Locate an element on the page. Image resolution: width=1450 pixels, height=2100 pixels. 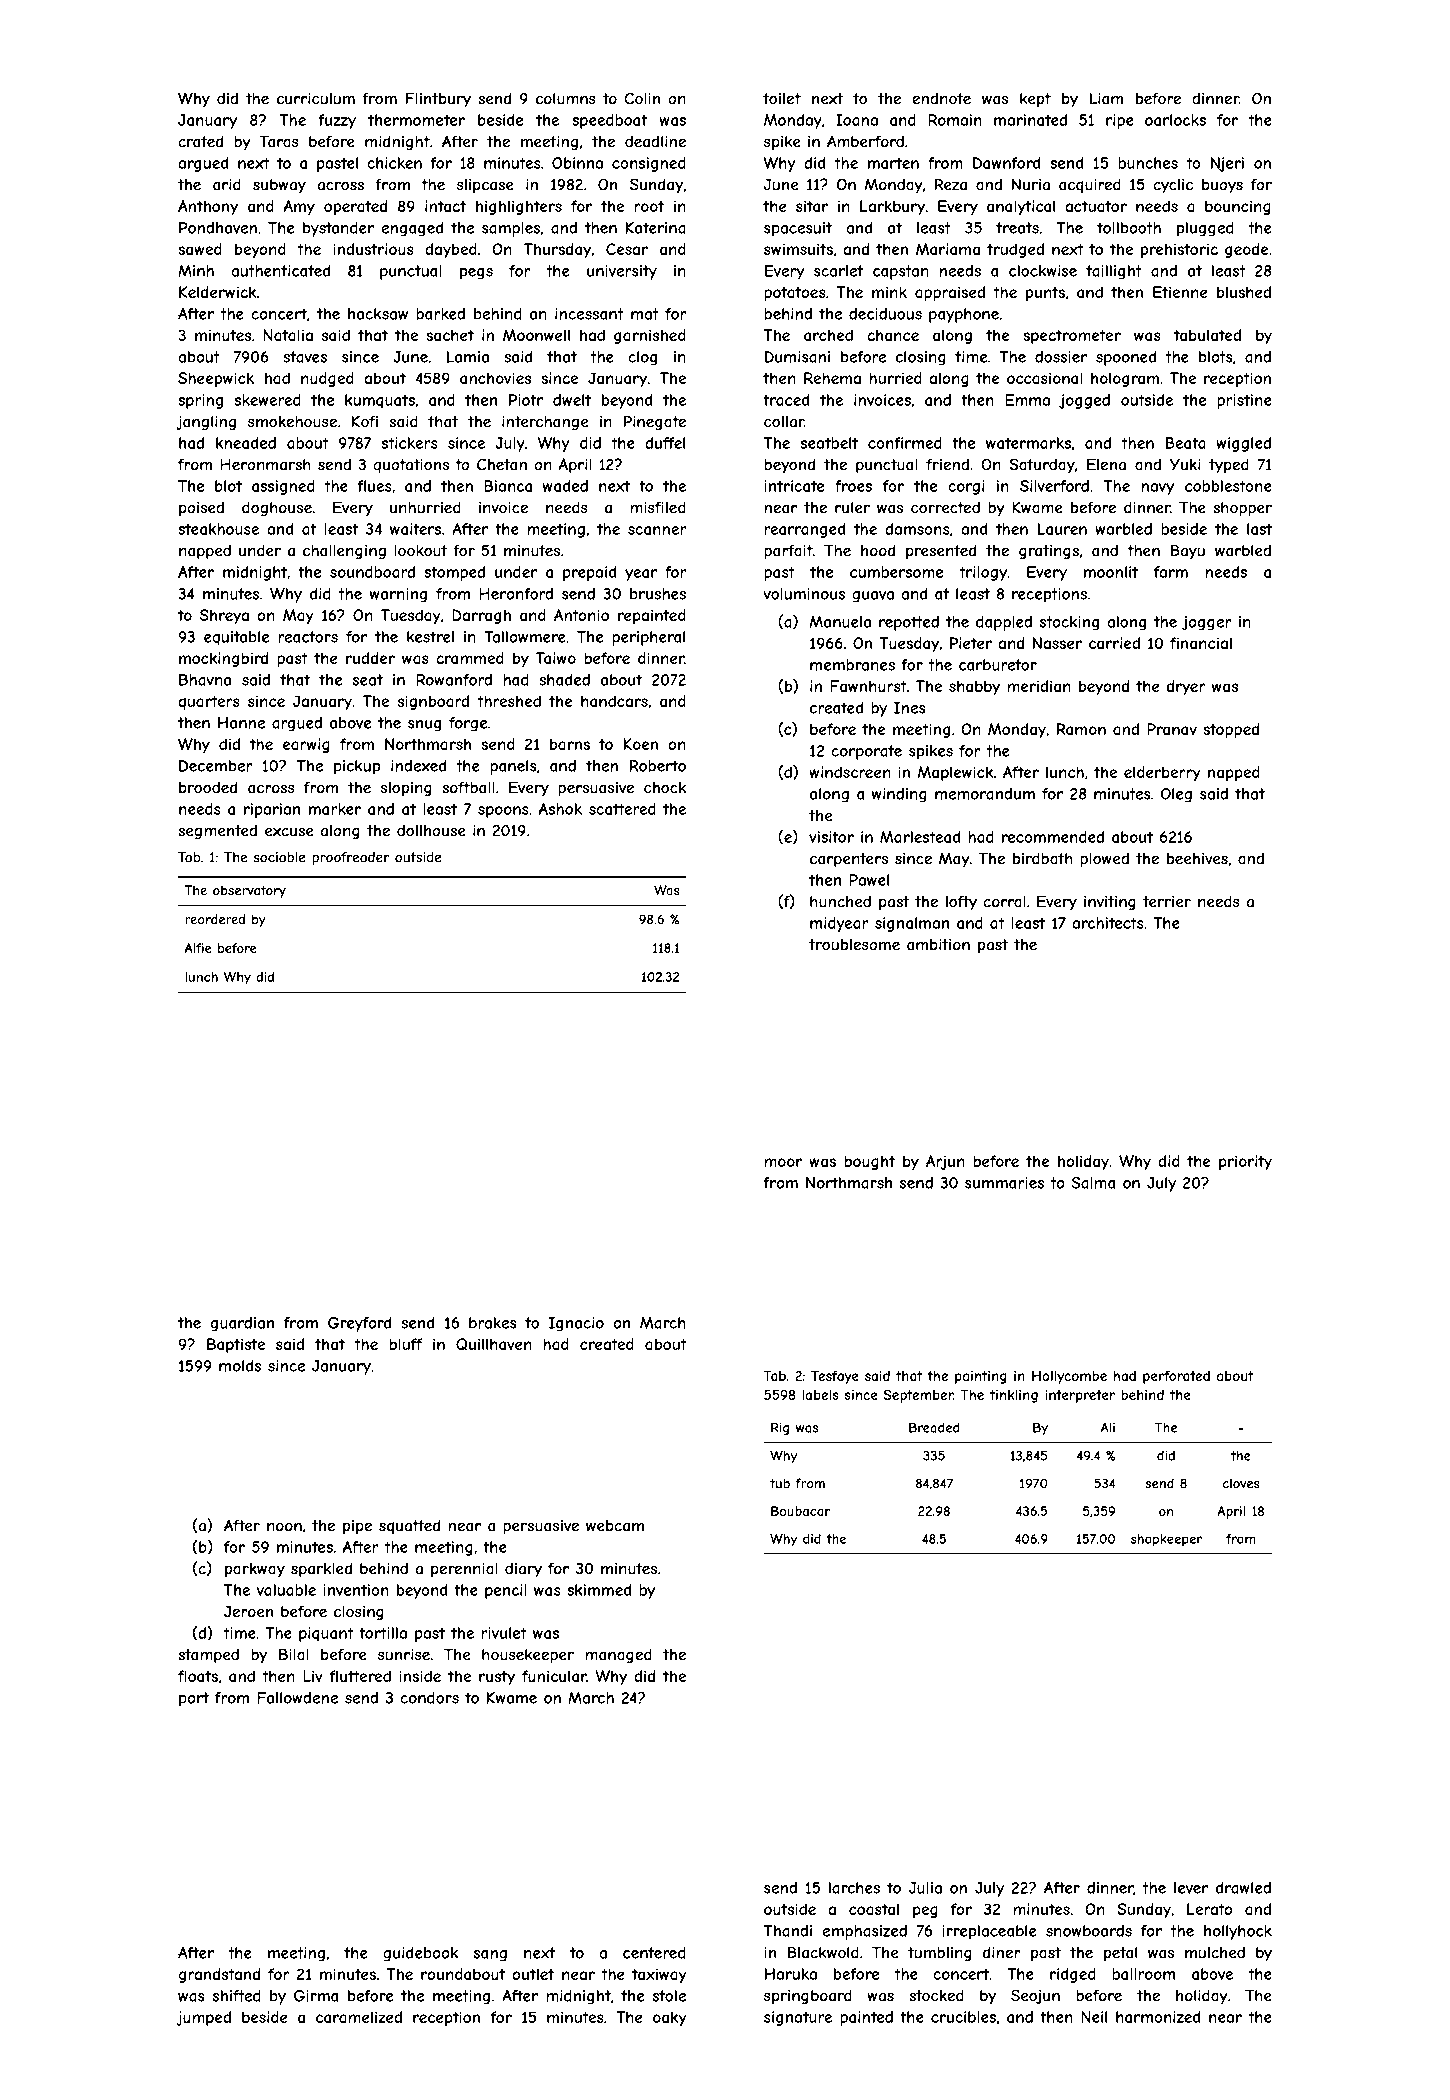
crated is located at coordinates (200, 141).
